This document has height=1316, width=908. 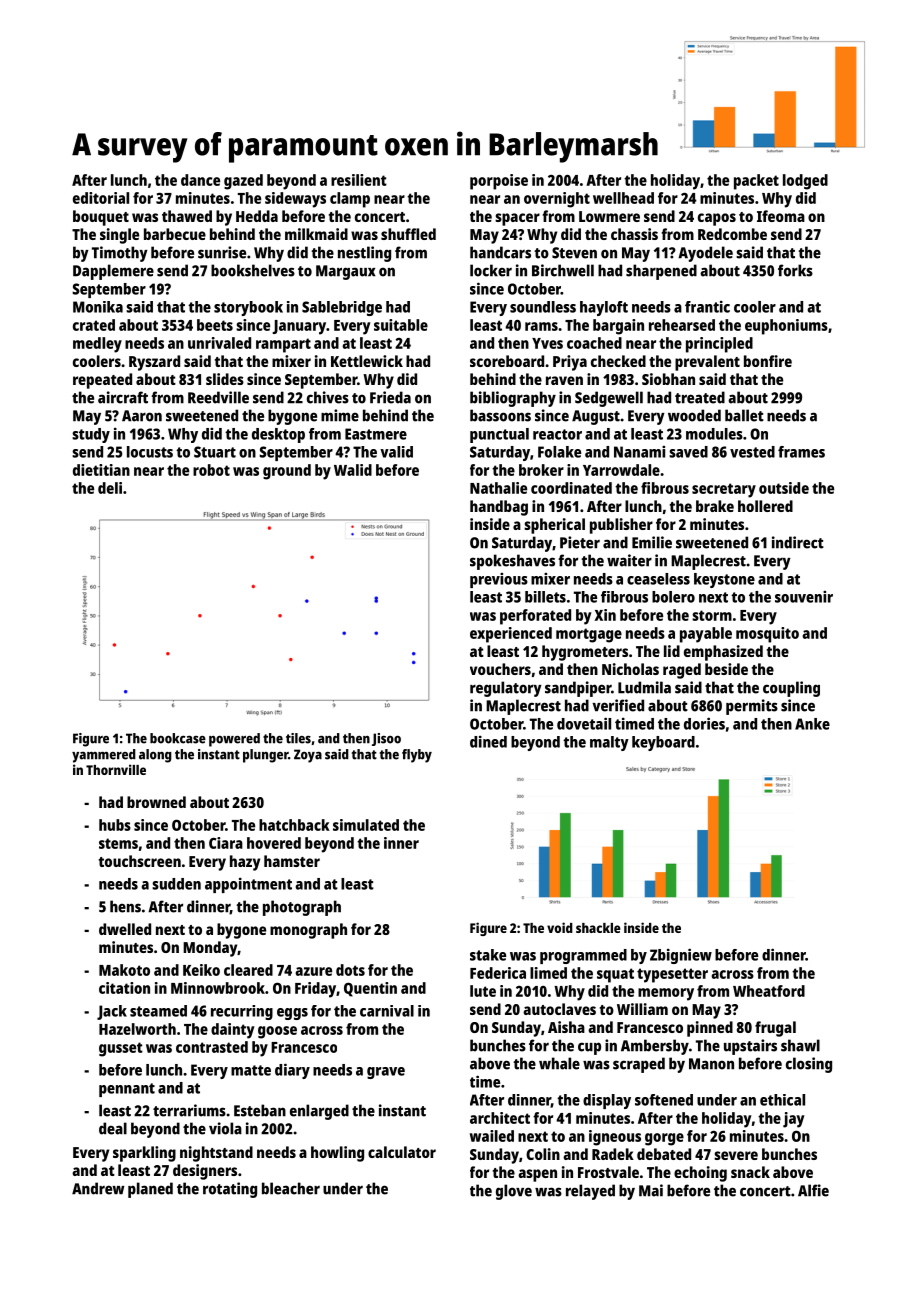 I want to click on lodged, so click(x=805, y=182).
